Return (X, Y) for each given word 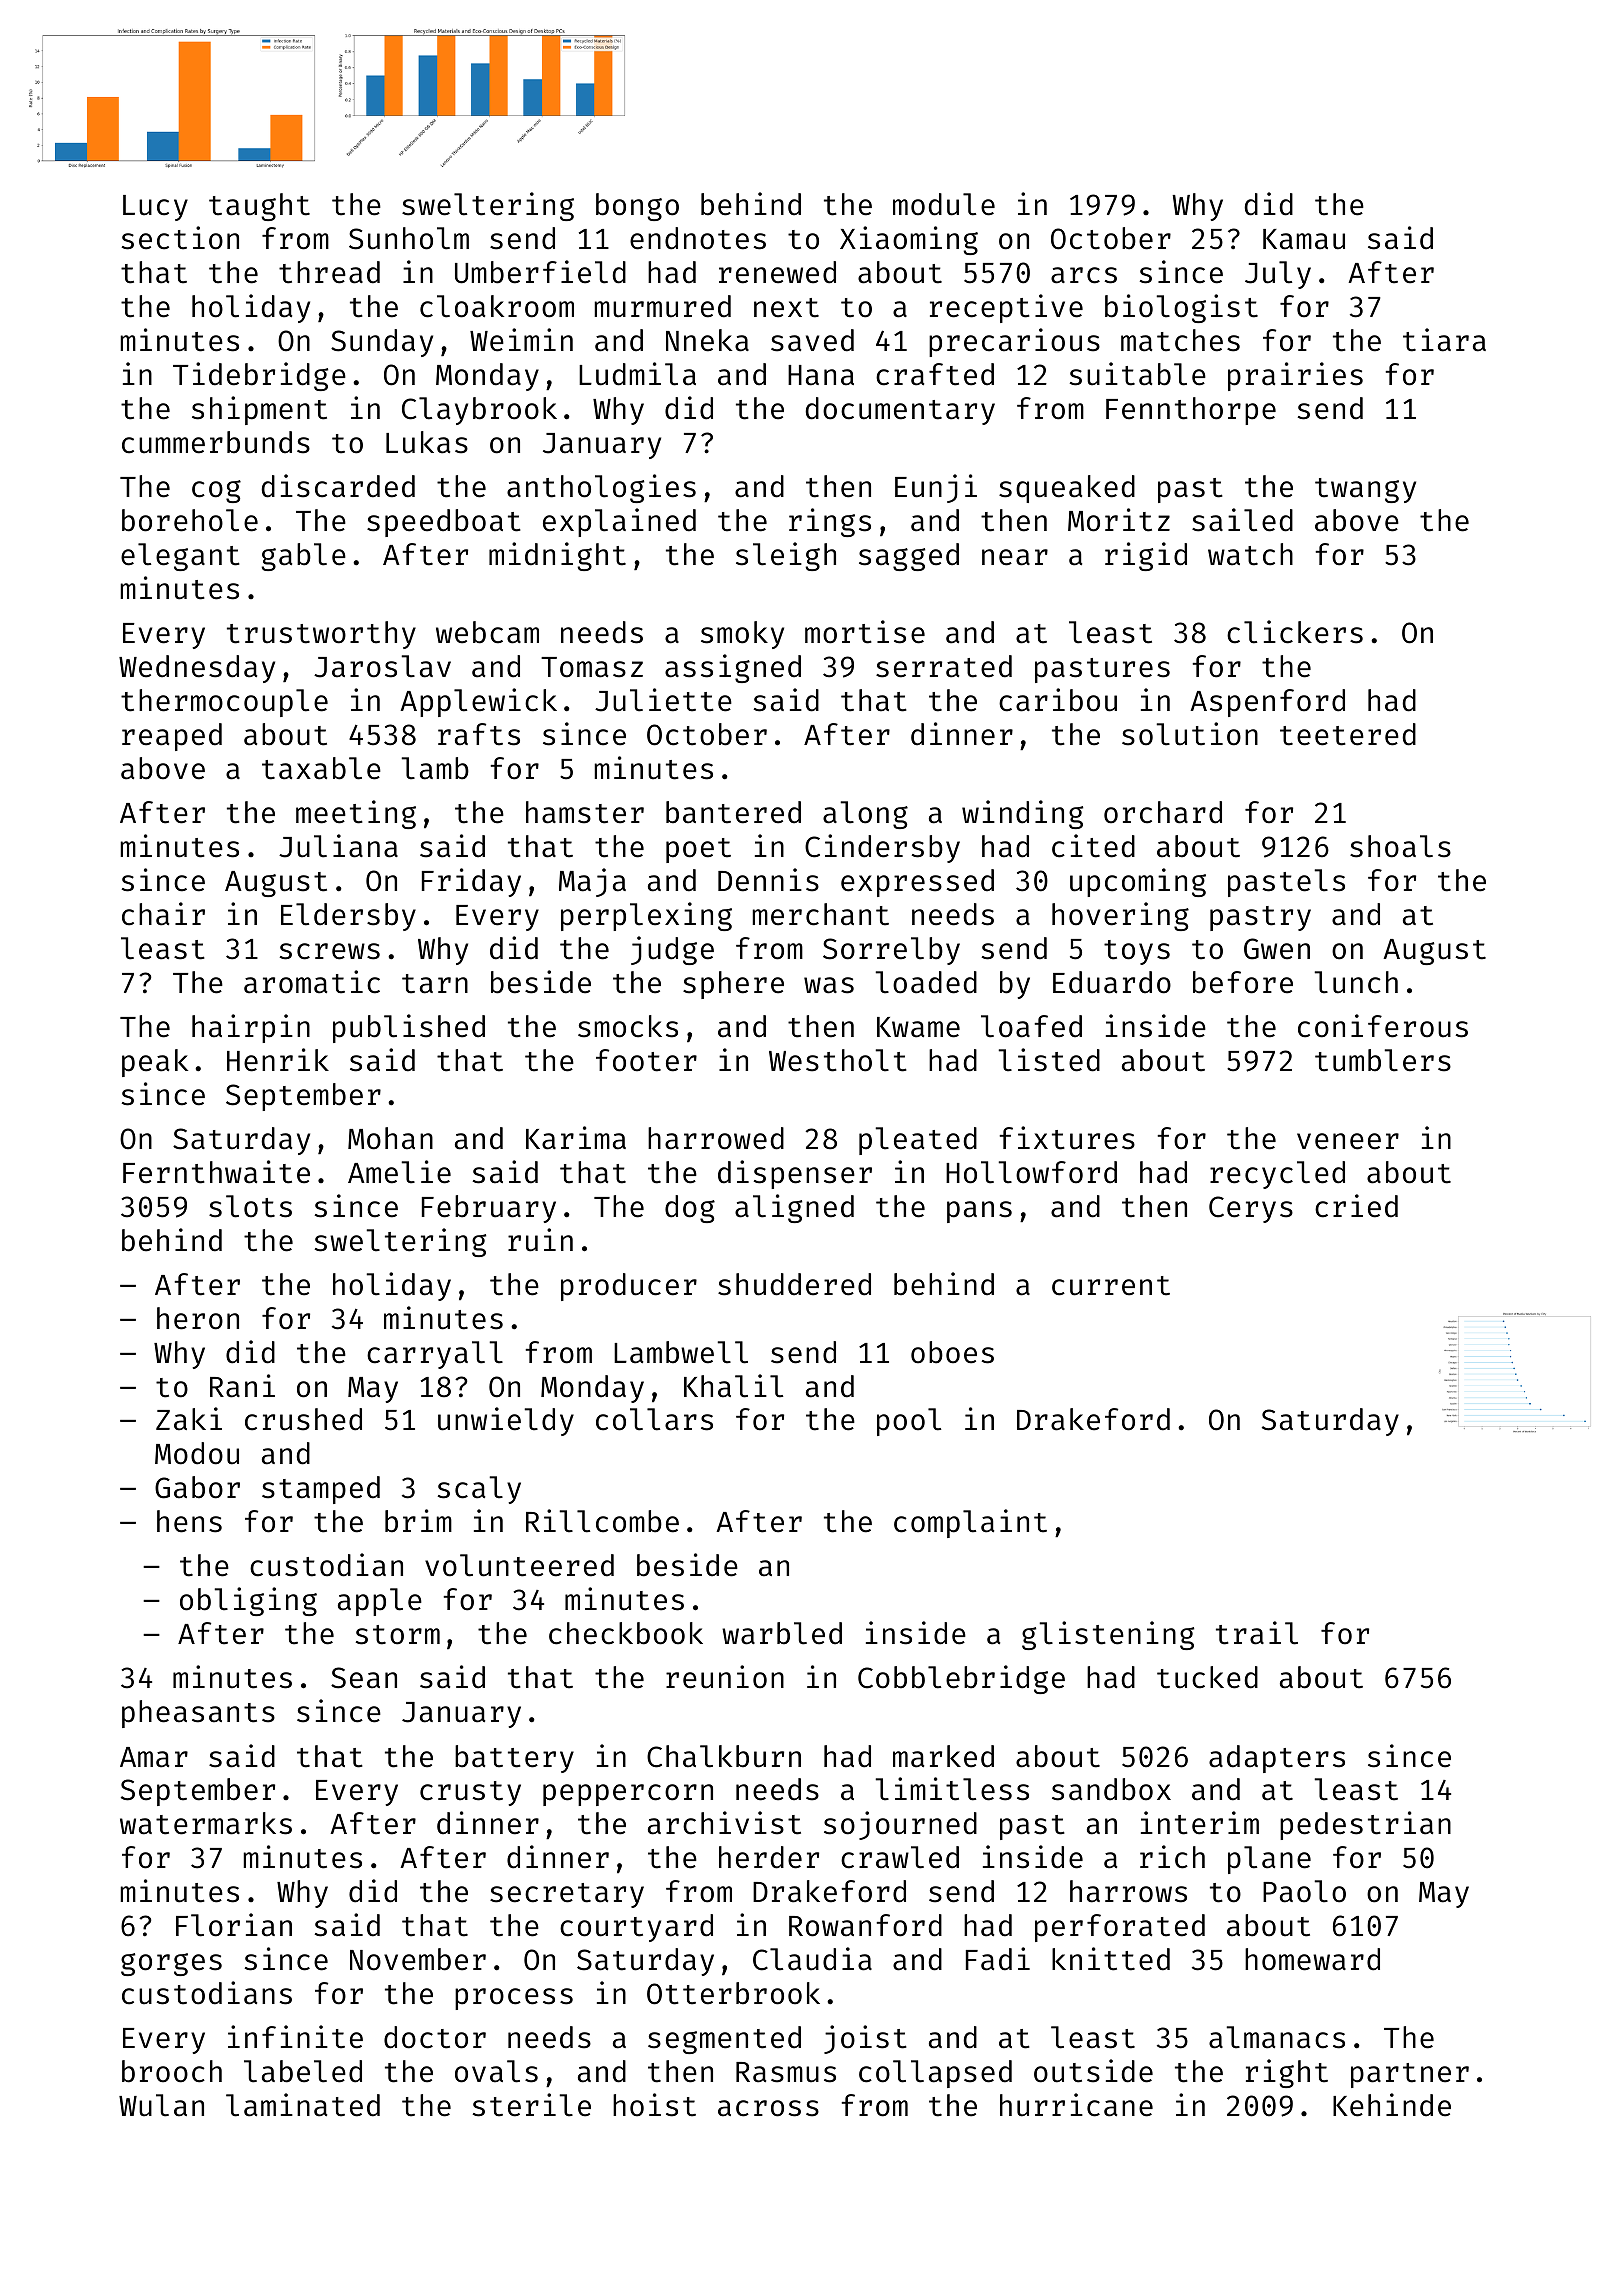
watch (1250, 554)
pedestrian (1365, 1825)
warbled (782, 1633)
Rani (242, 1386)
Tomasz (592, 667)
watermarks (206, 1823)
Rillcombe (602, 1521)
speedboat (444, 523)
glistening (1108, 1635)
